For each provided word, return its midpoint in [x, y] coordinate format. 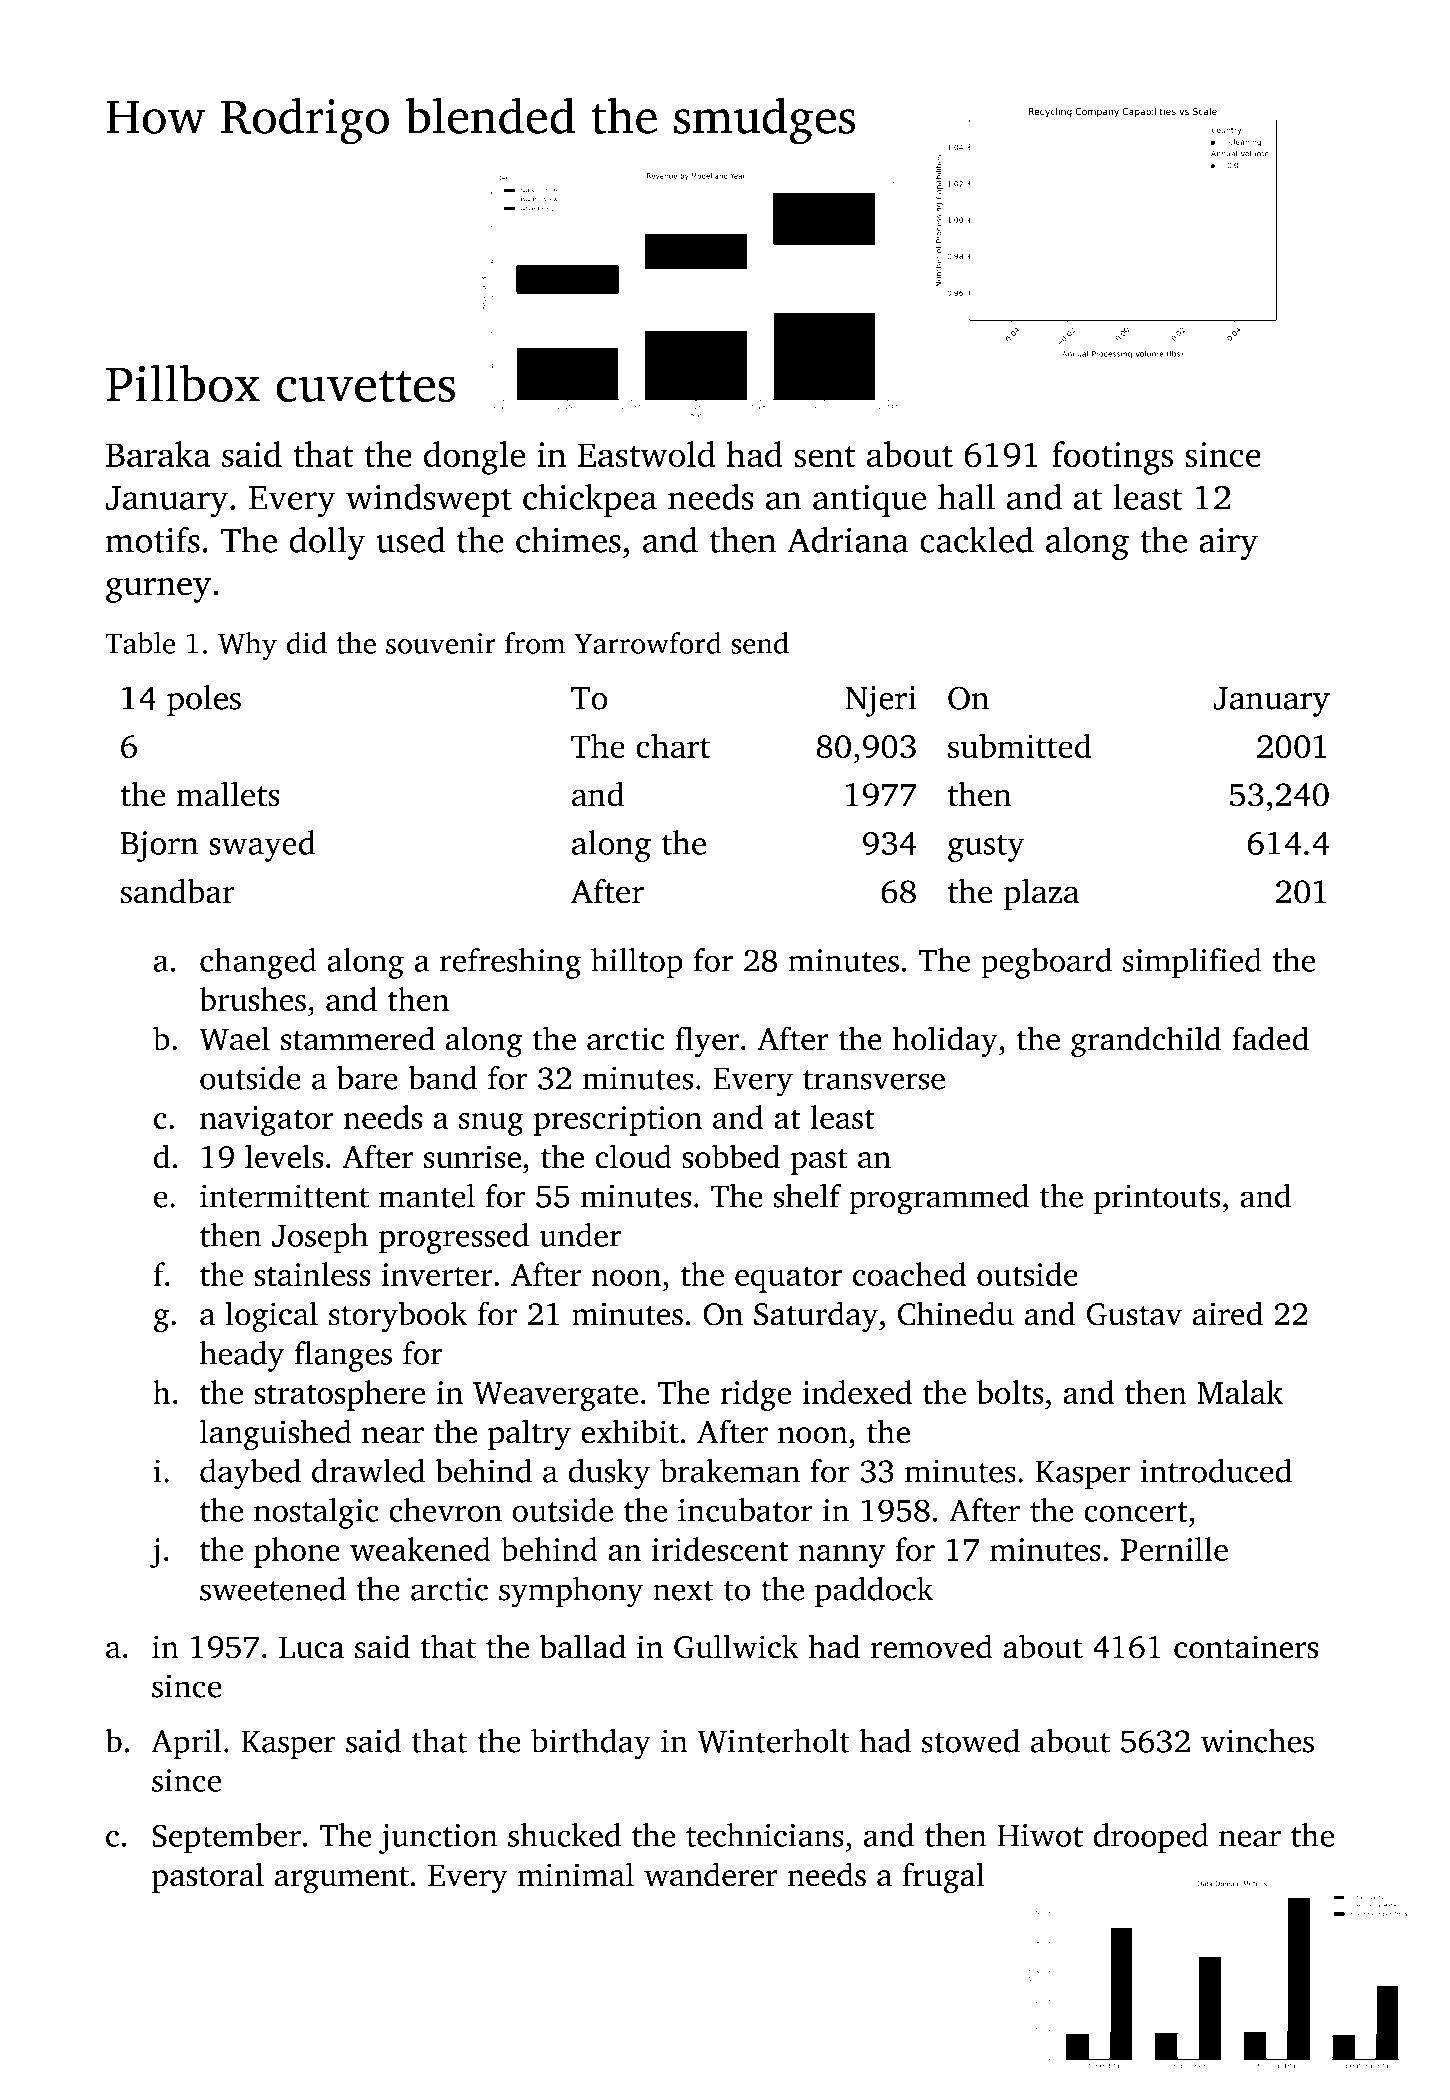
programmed [939, 1199]
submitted [1020, 746]
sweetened [273, 1588]
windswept [429, 500]
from [535, 643]
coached [909, 1274]
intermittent [284, 1196]
